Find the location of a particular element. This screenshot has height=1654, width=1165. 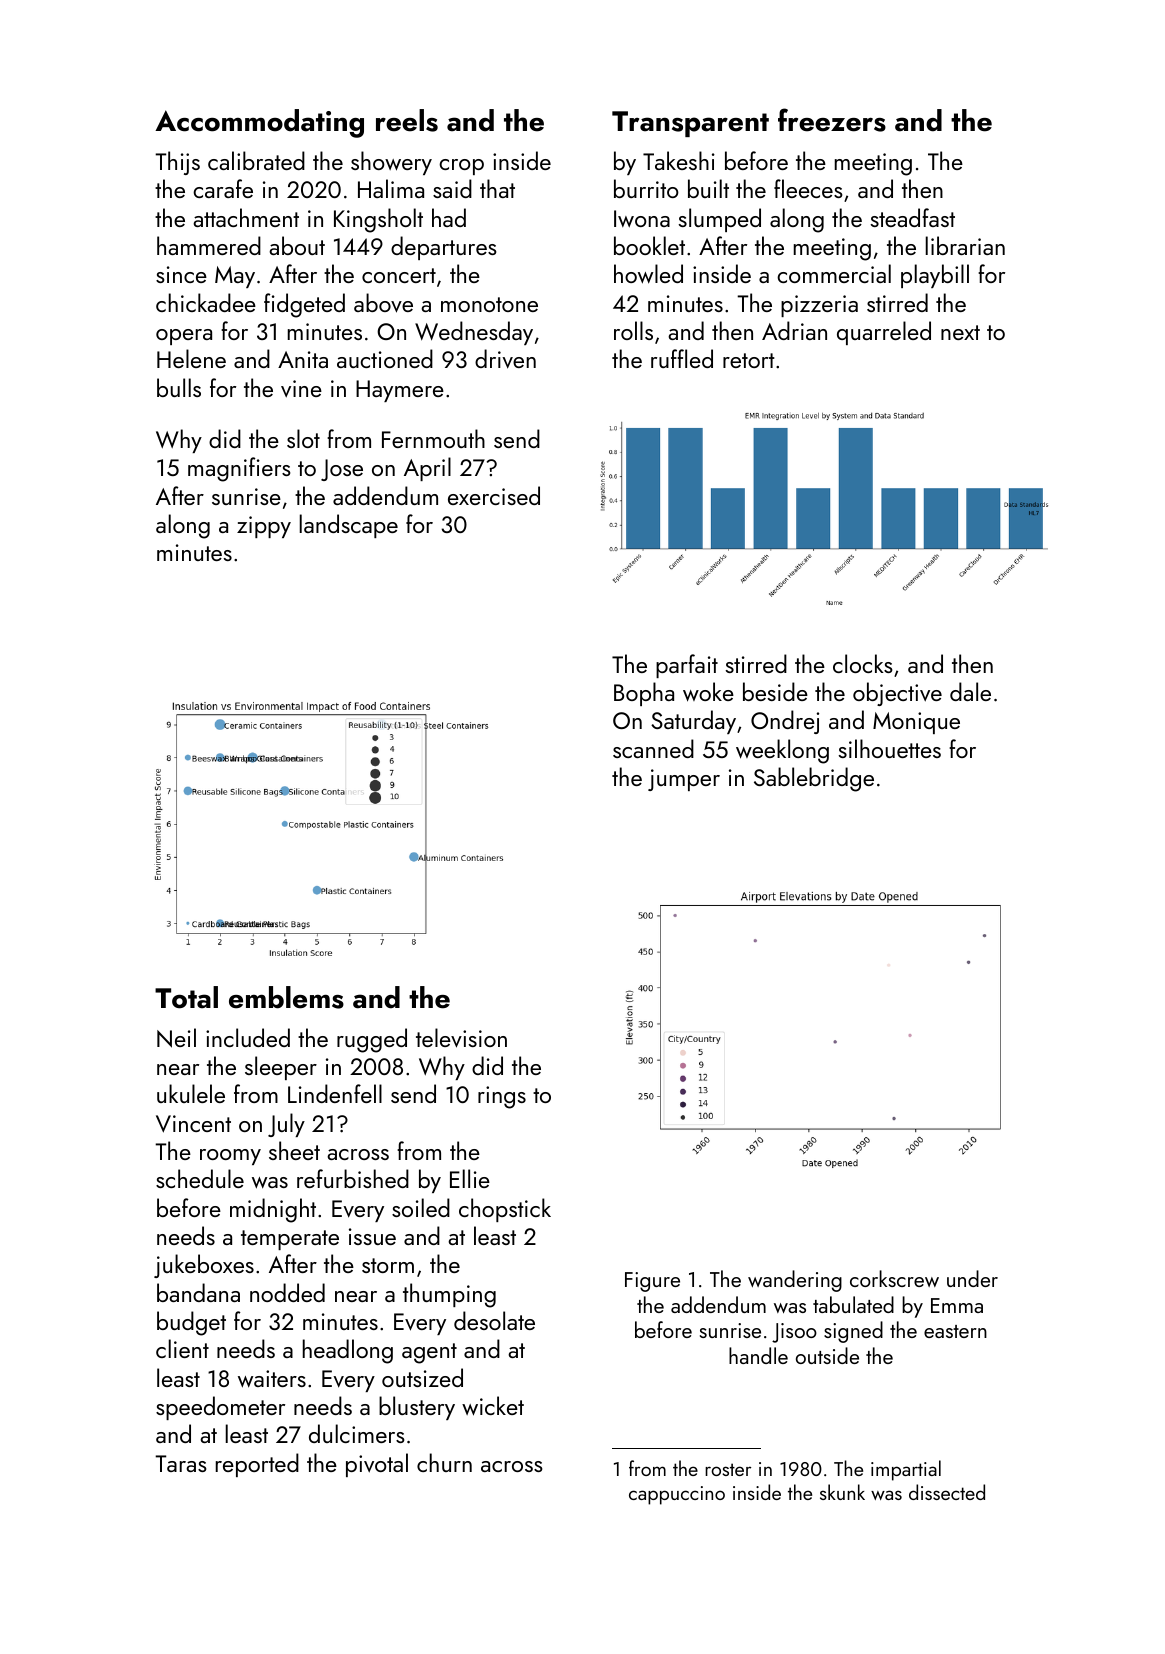

rolls is located at coordinates (633, 330).
